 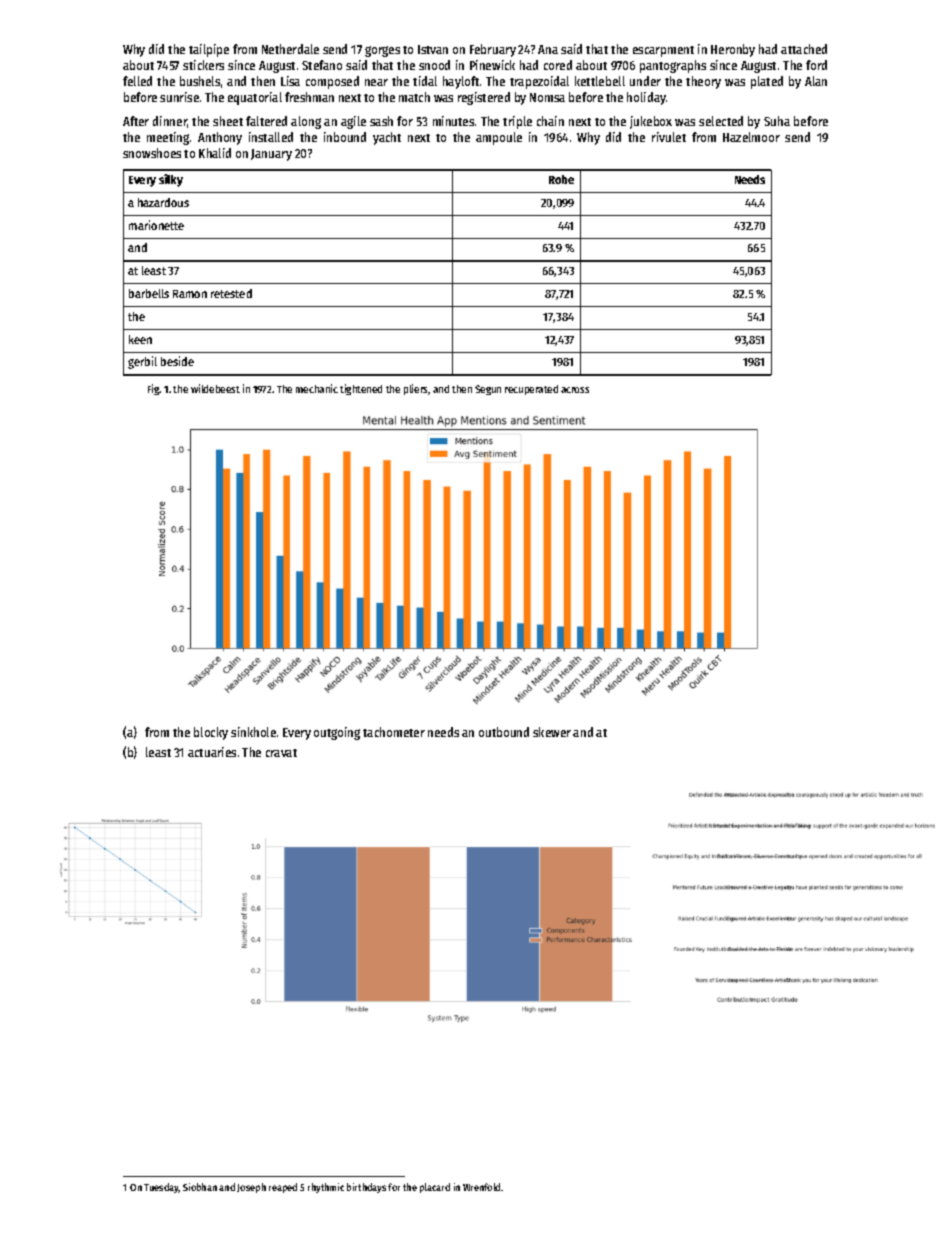 I want to click on Siobhan, so click(x=200, y=1187).
